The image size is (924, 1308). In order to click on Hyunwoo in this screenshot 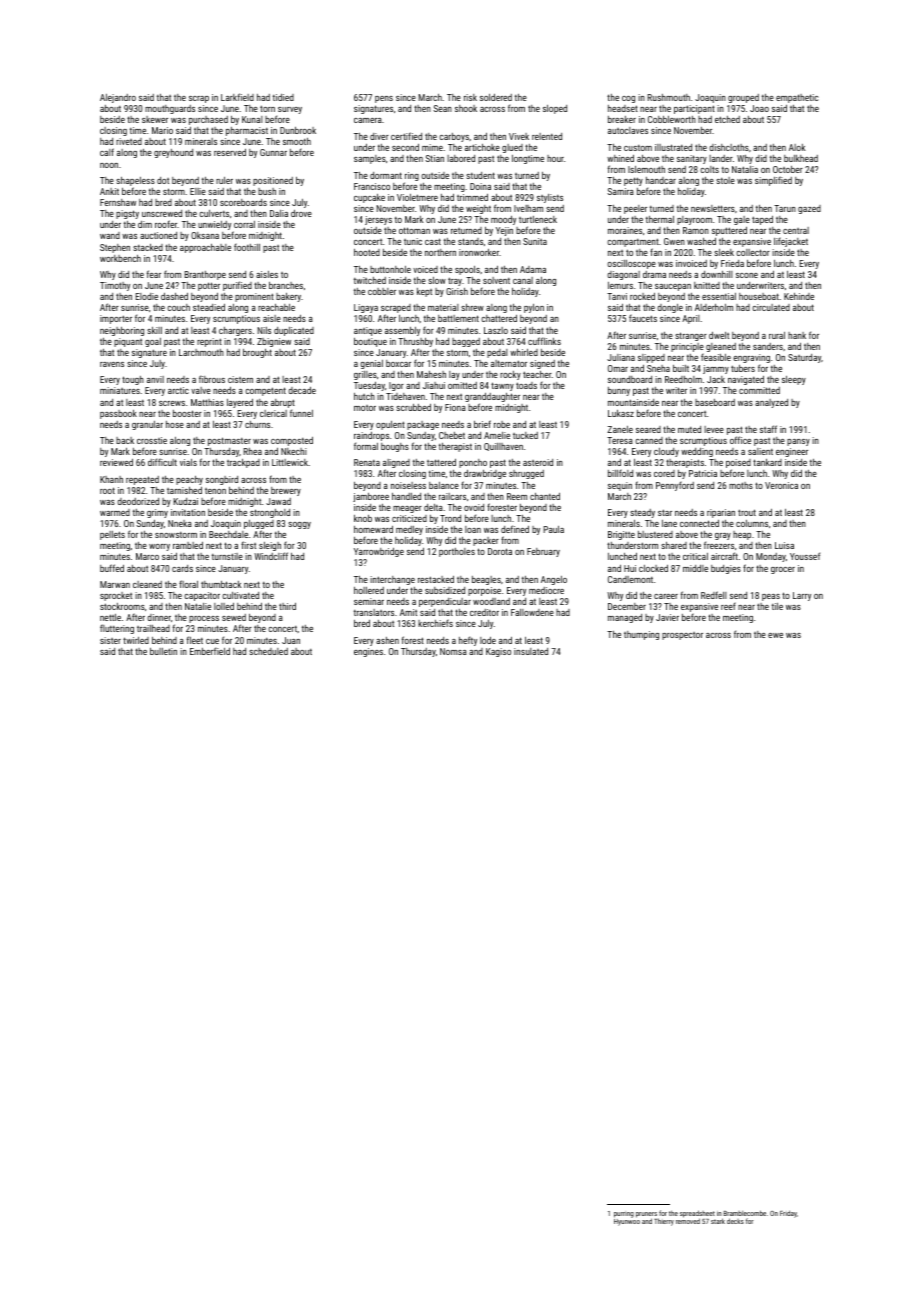, I will do `click(627, 1222)`.
